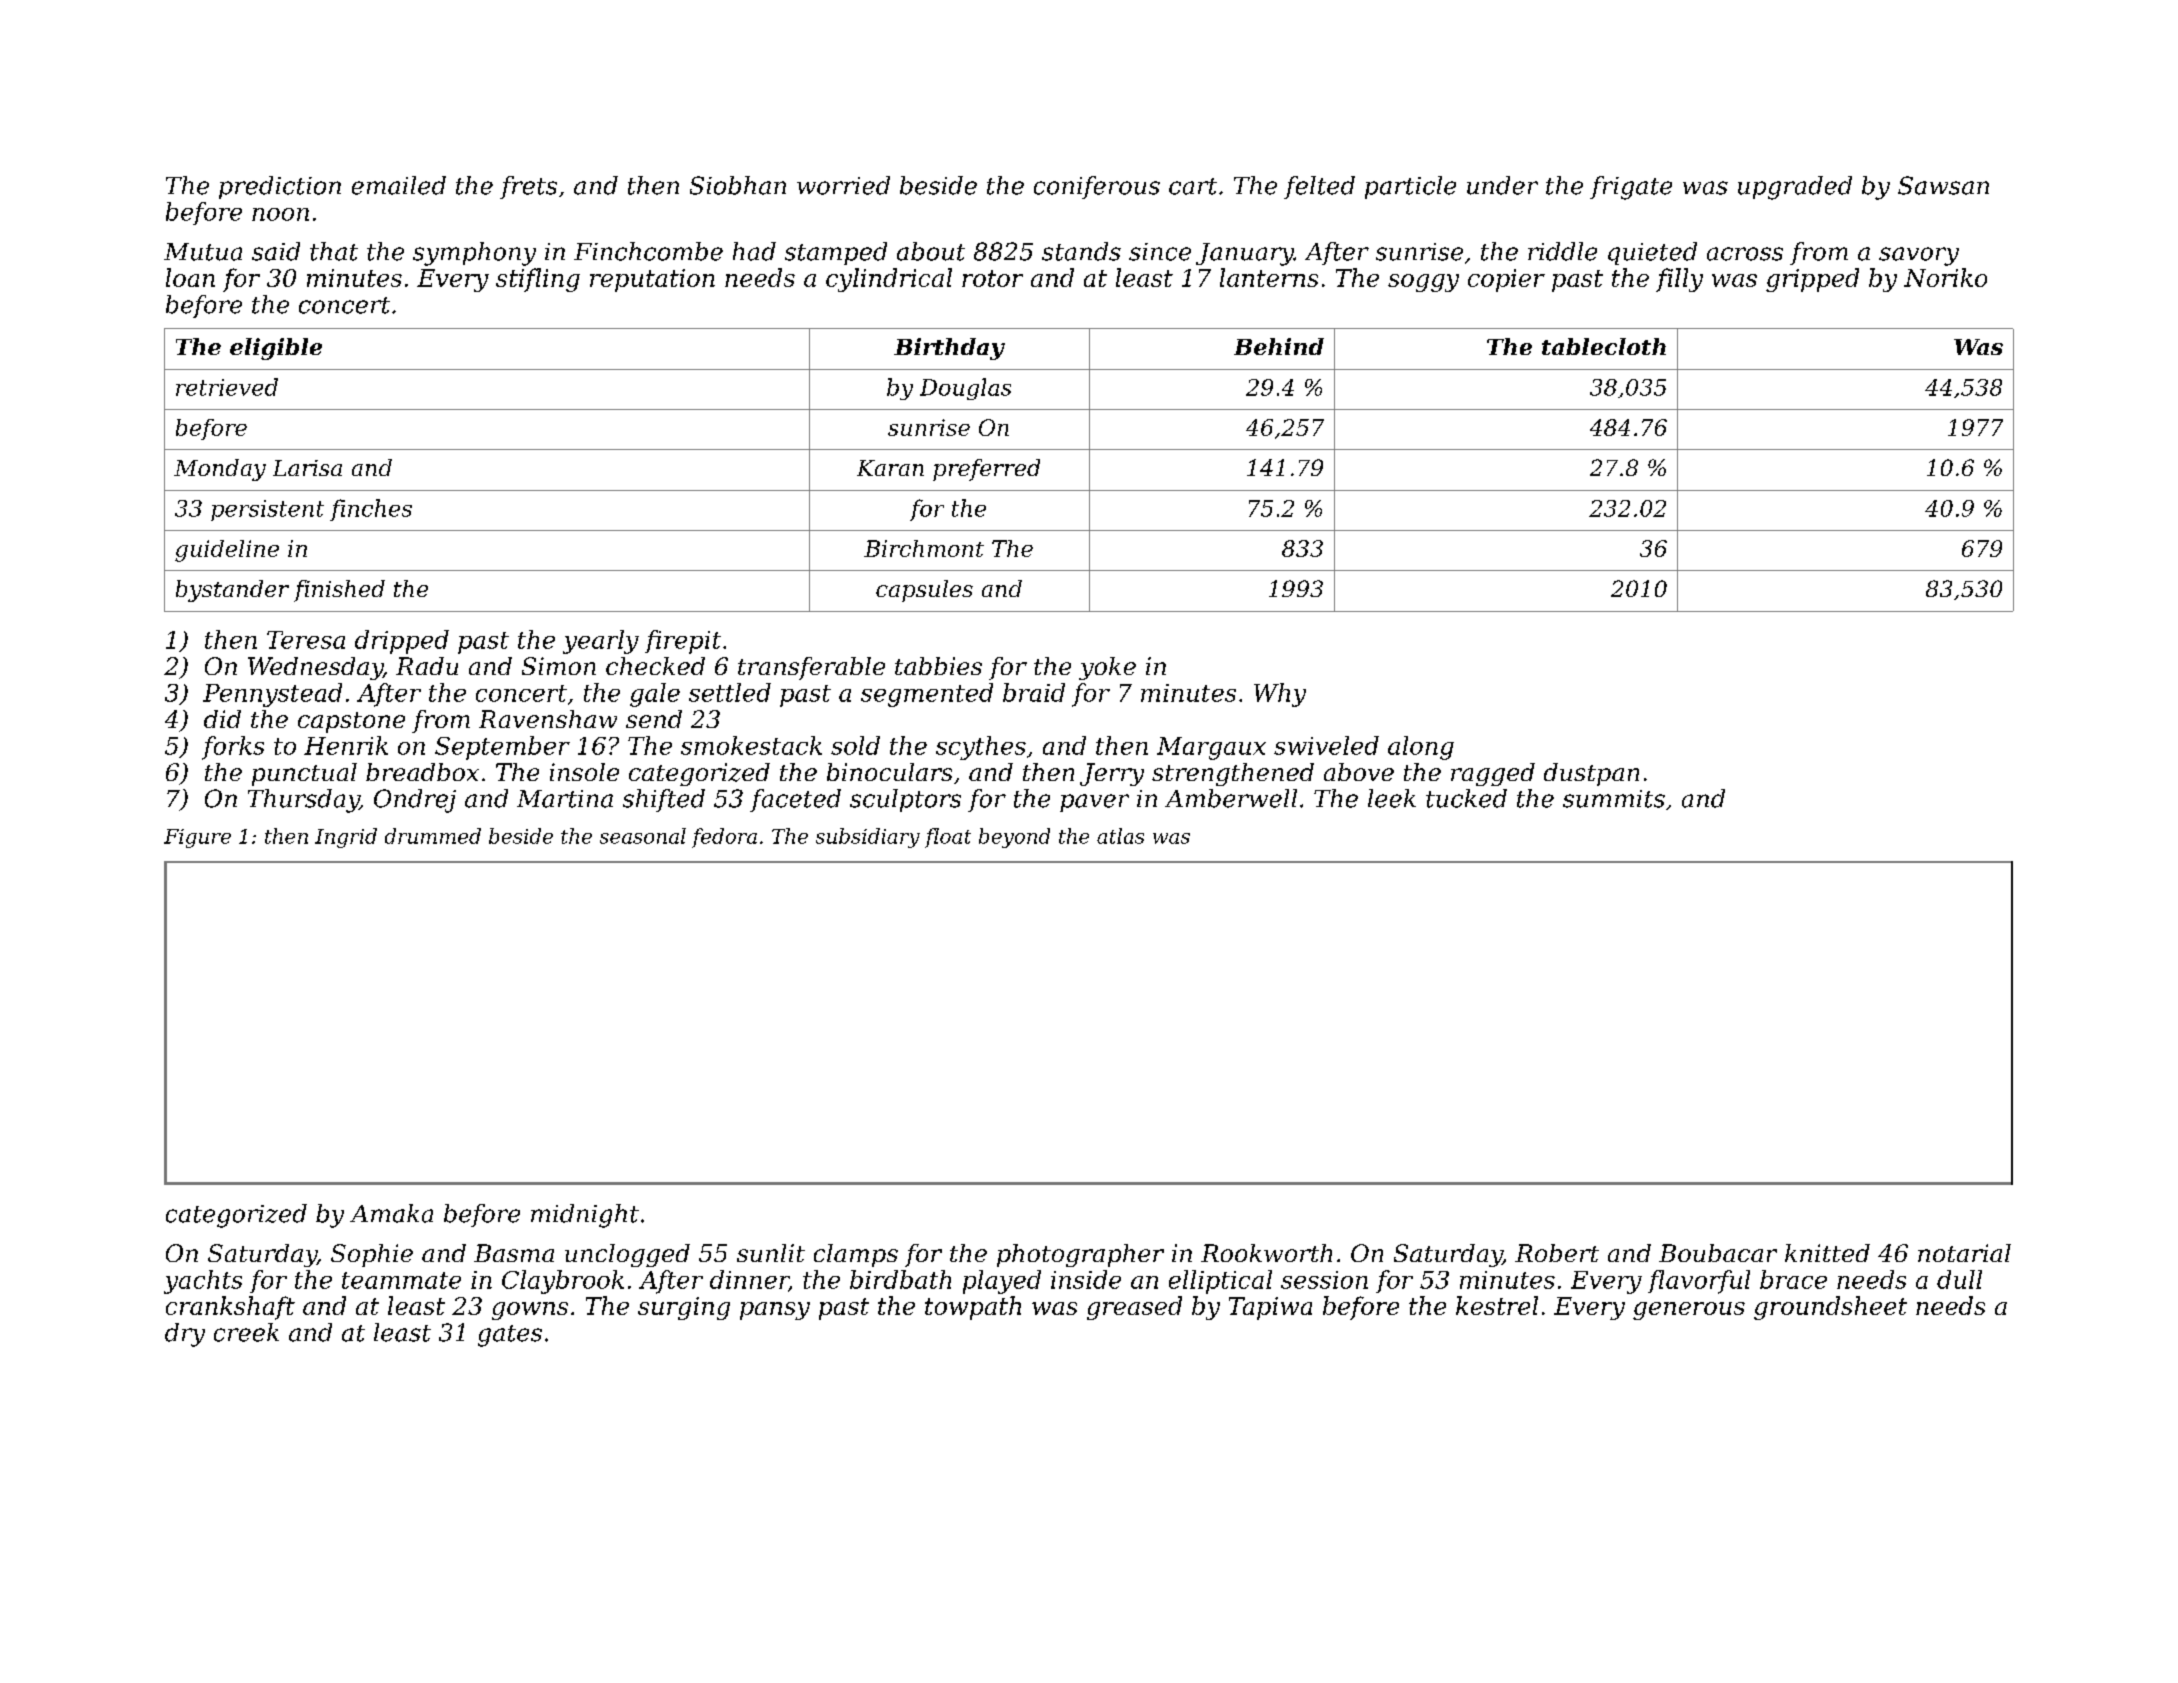 This document has width=2178, height=1683. Describe the element at coordinates (1591, 774) in the document. I see `dustpan` at that location.
